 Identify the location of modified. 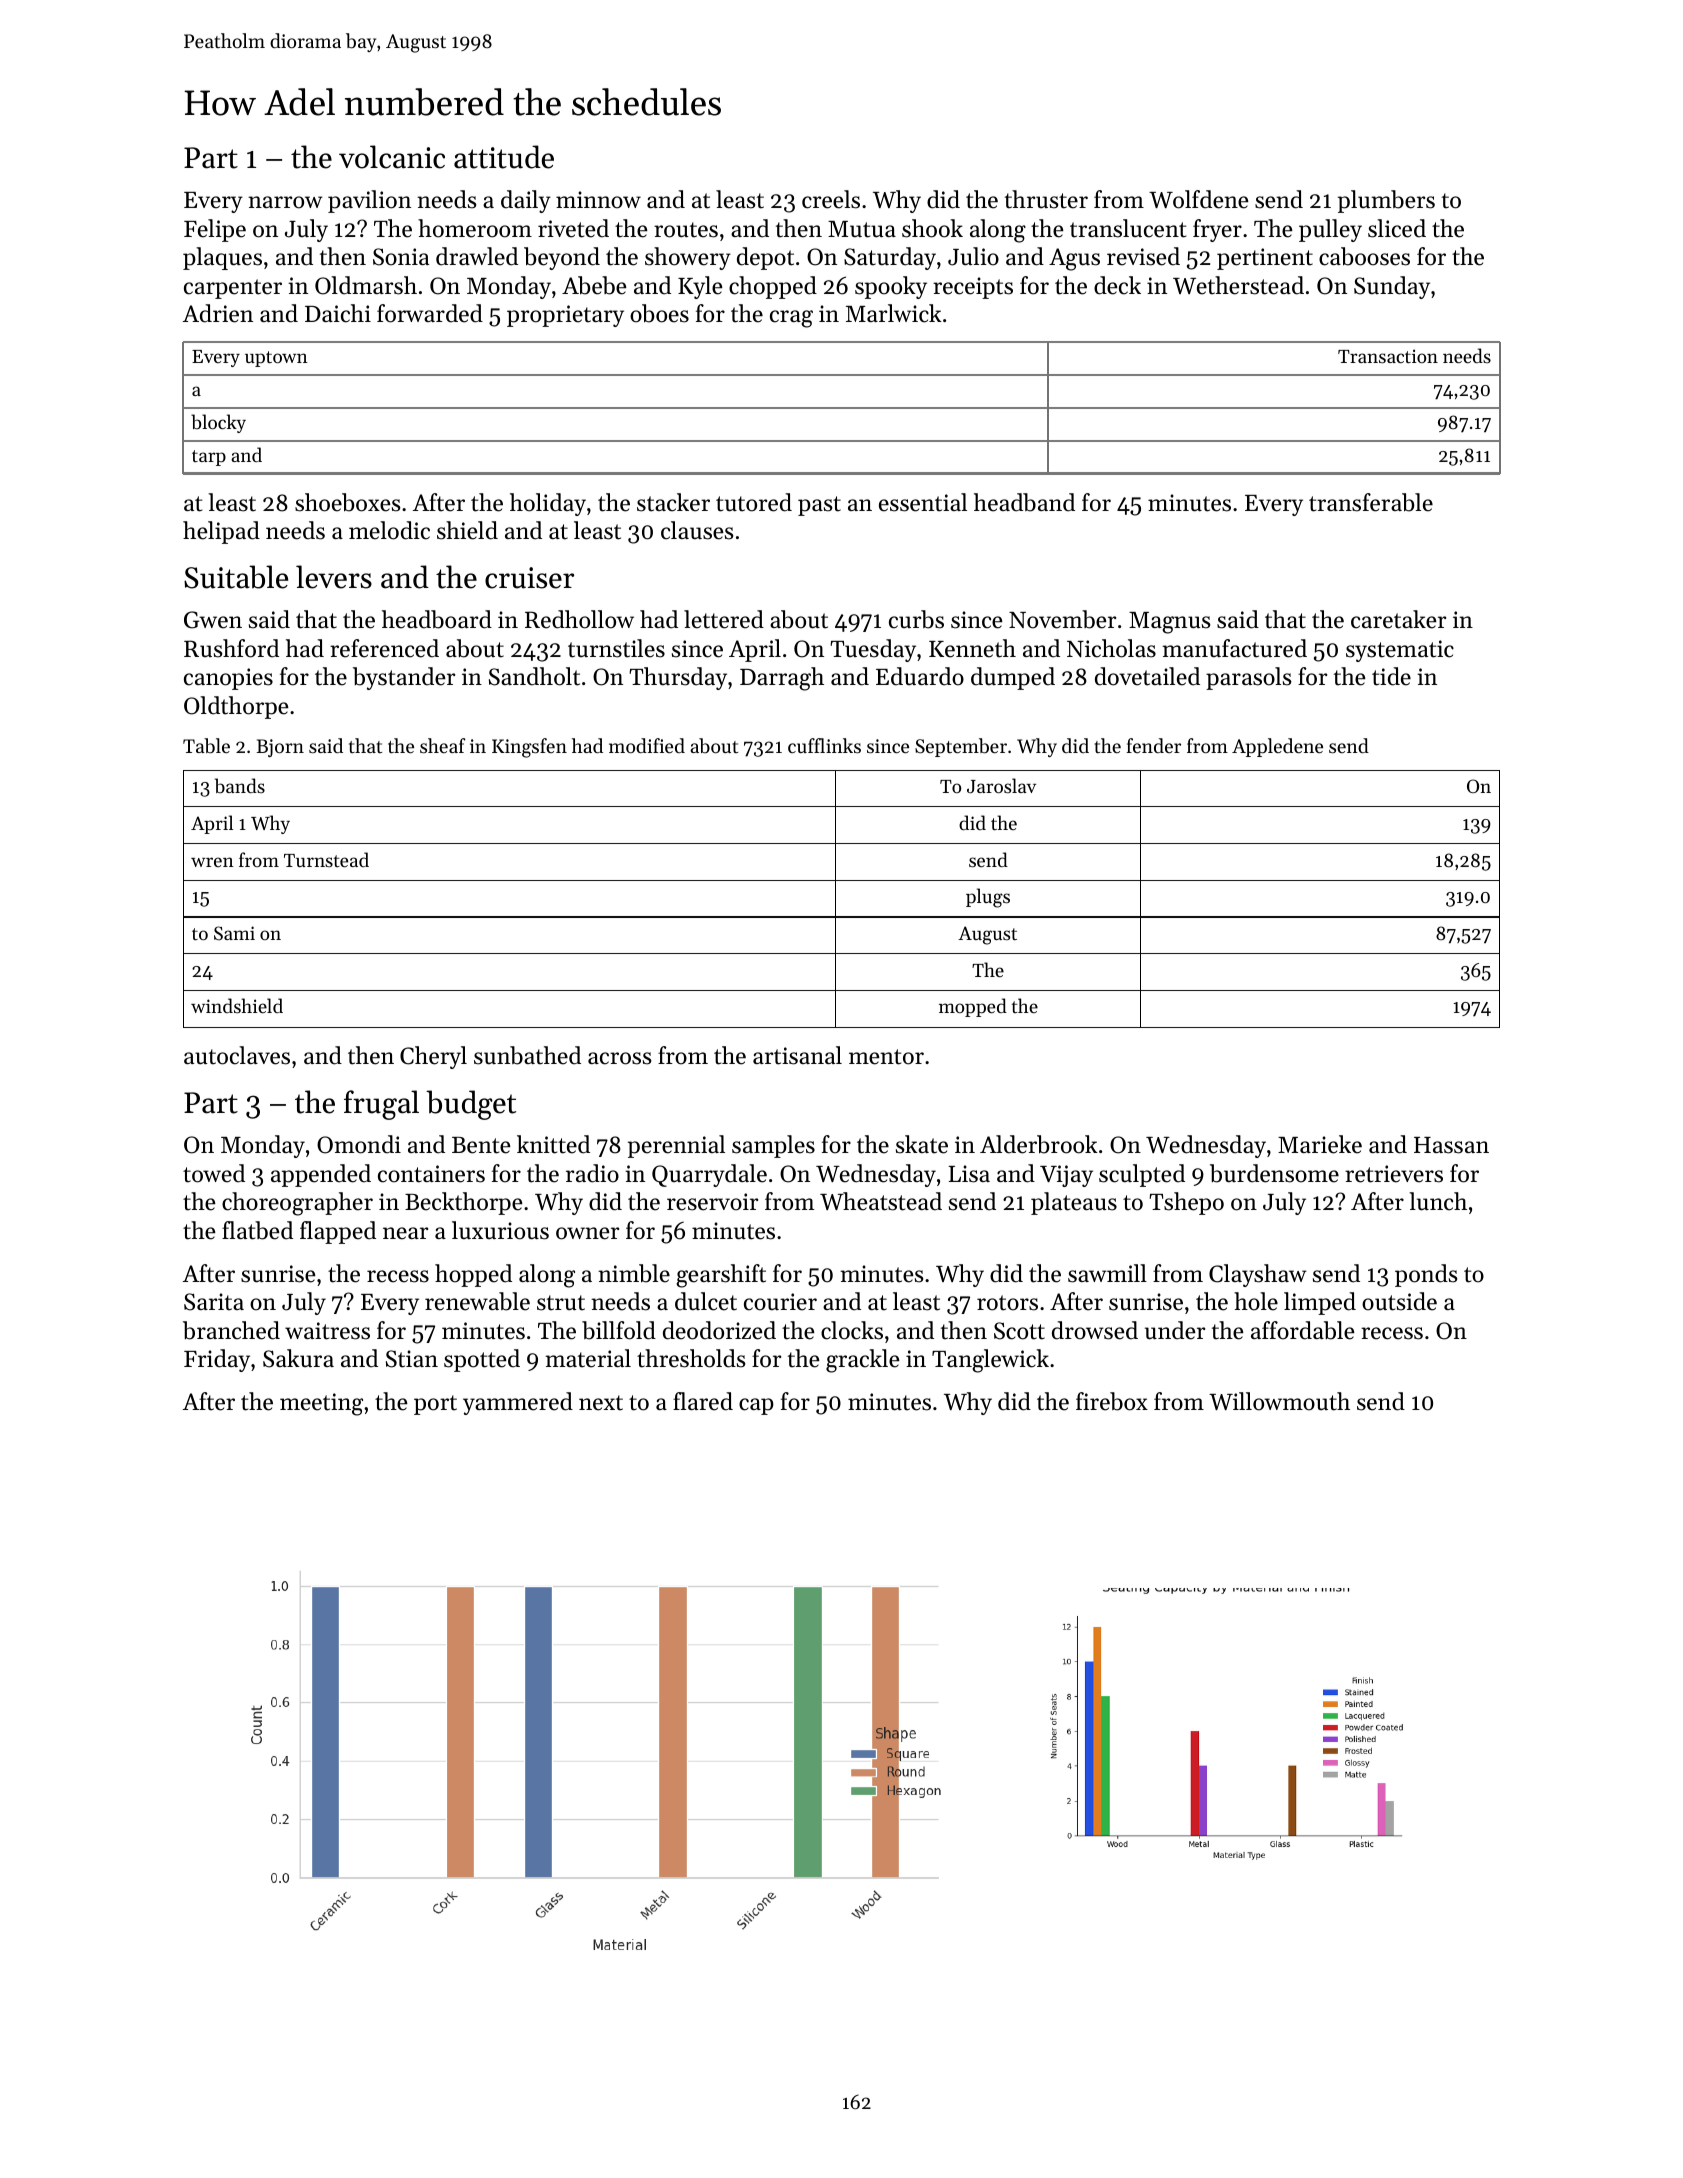
(647, 745).
